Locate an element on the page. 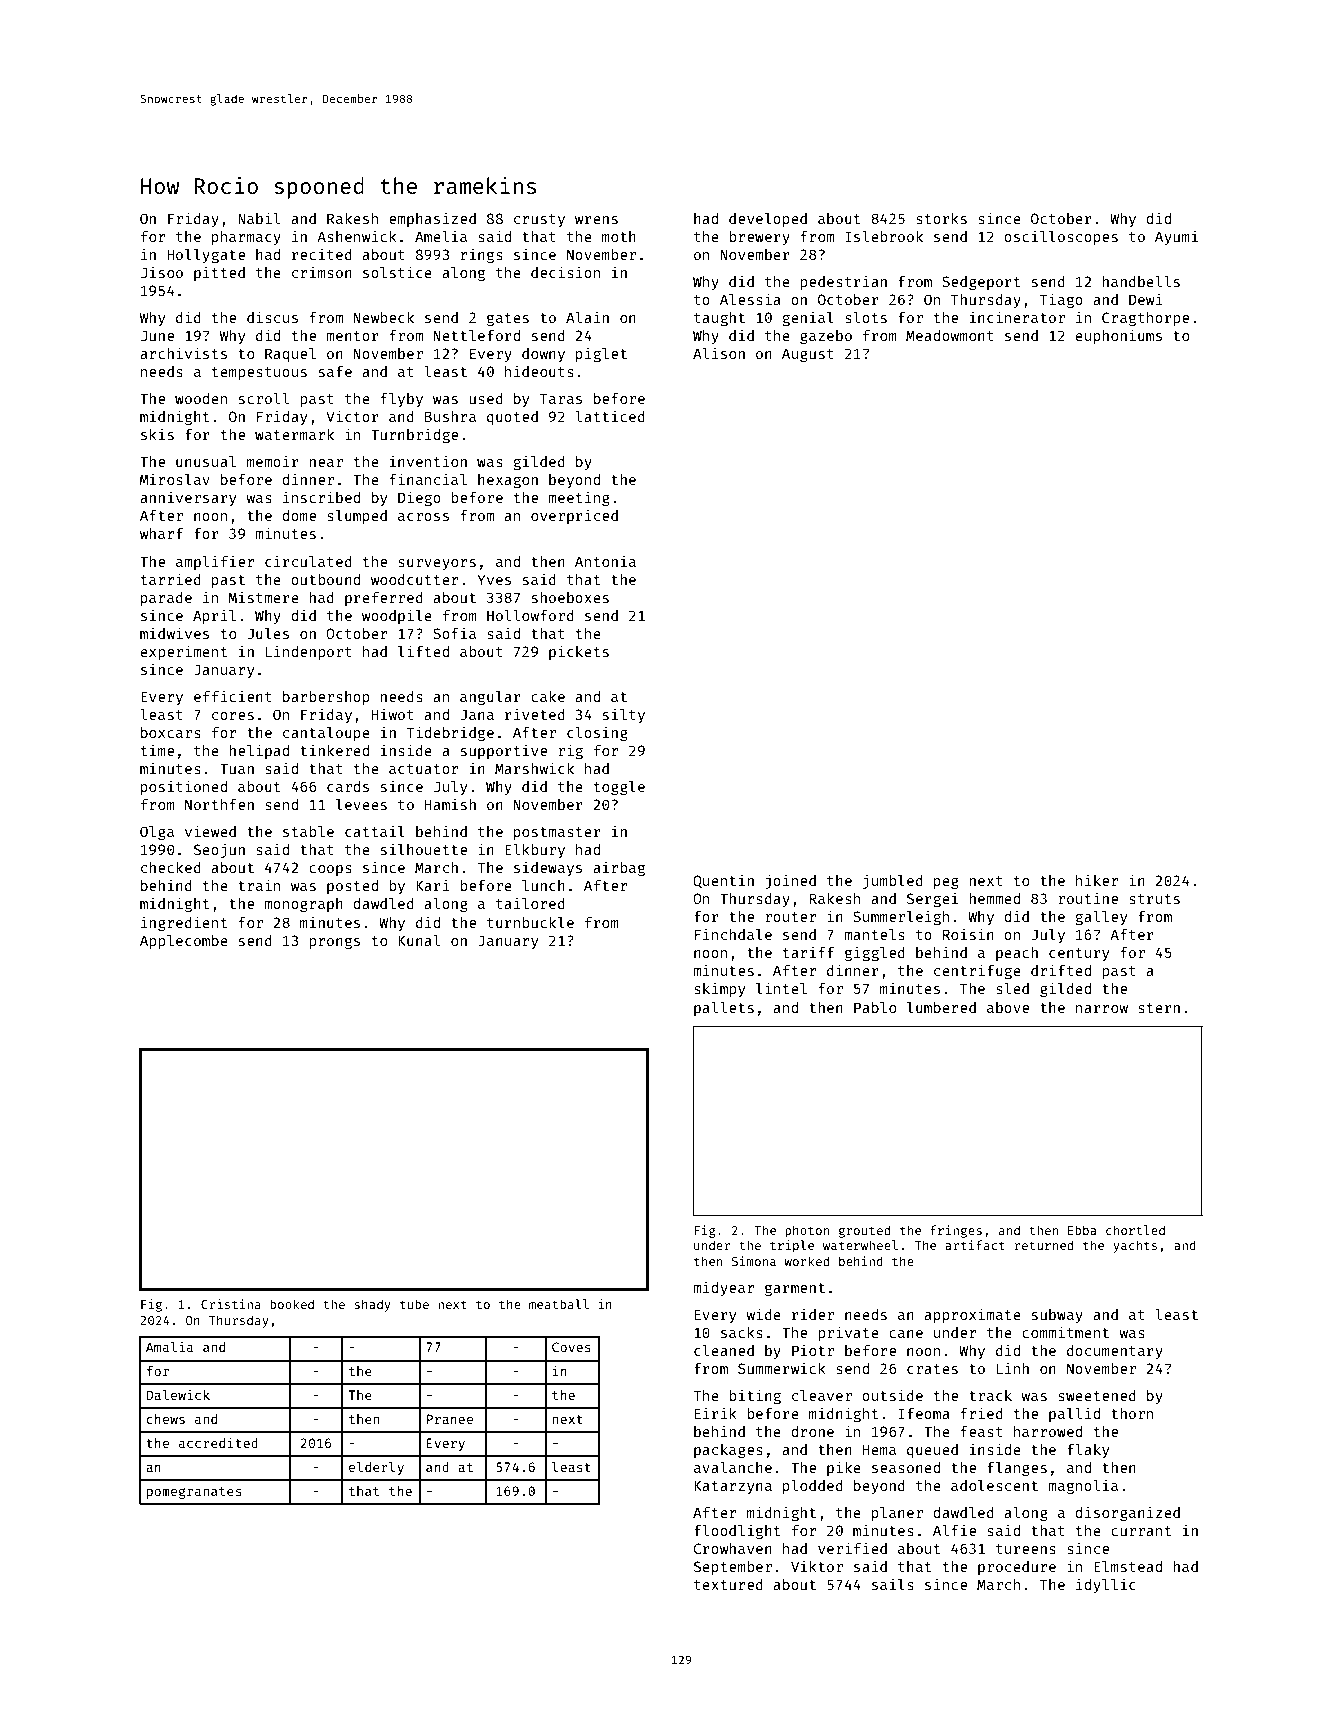 The height and width of the page is (1736, 1342). Cristina is located at coordinates (231, 1304).
